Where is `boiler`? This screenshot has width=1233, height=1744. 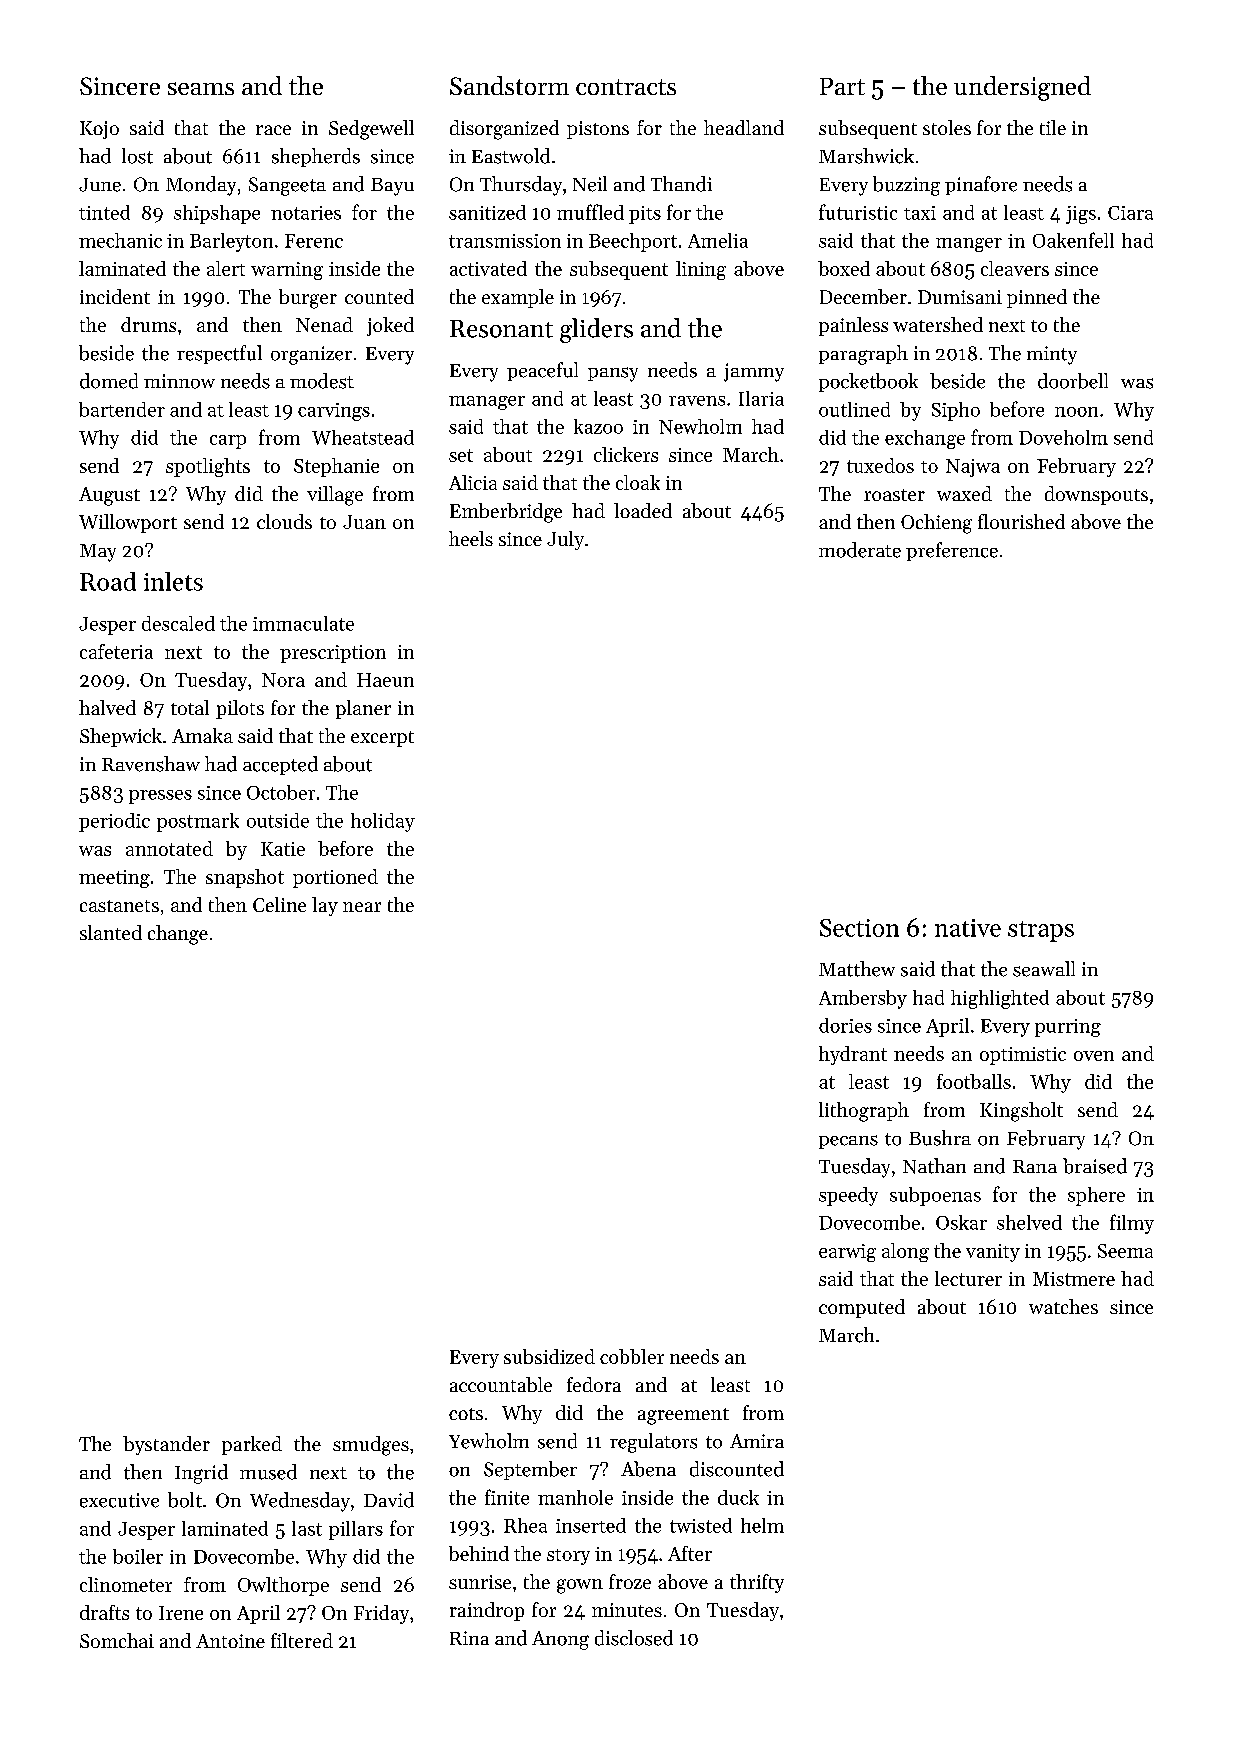 boiler is located at coordinates (138, 1556).
